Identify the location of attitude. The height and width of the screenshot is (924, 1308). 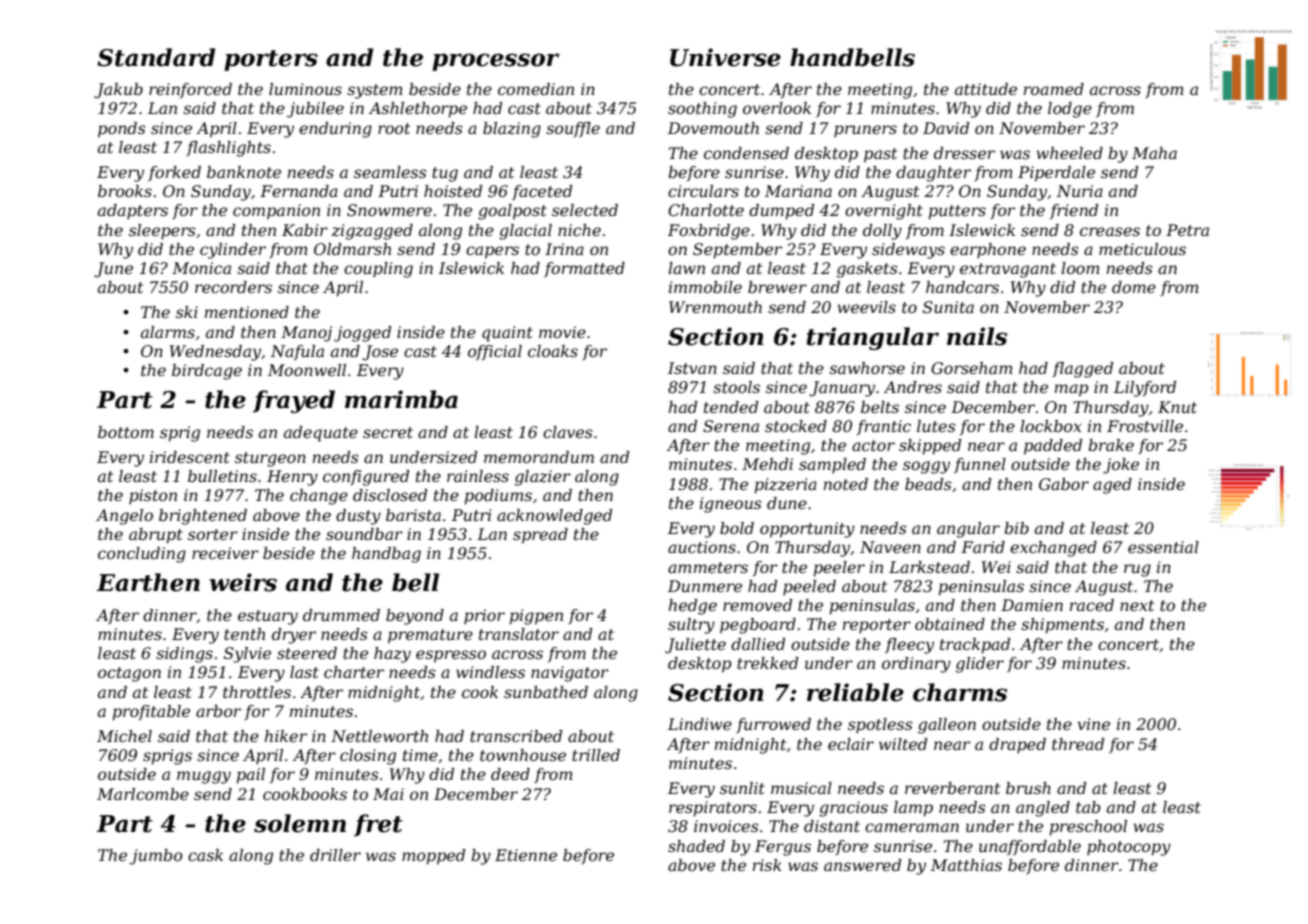
(986, 89).
